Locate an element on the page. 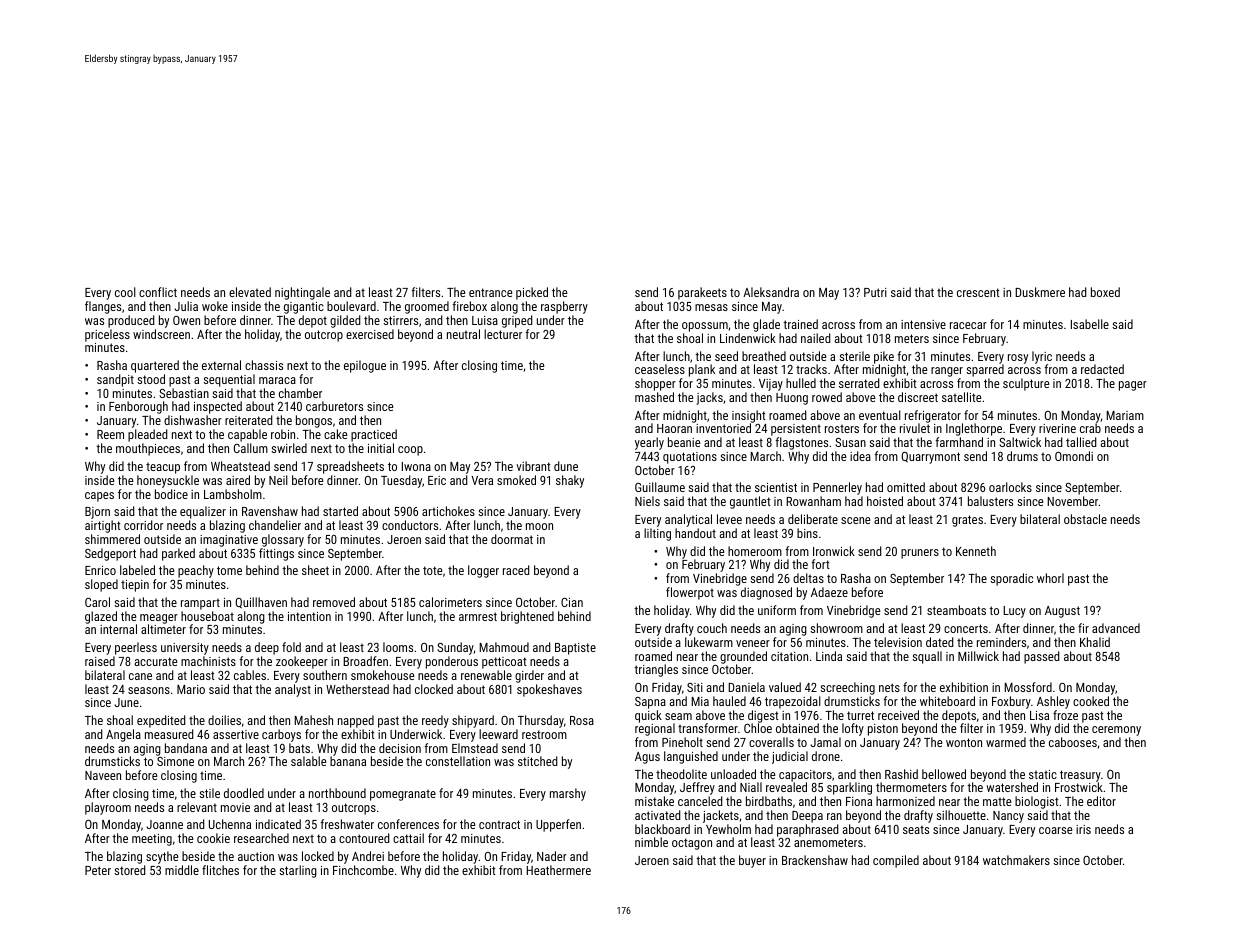 This document has height=952, width=1233. sandpit is located at coordinates (115, 380).
